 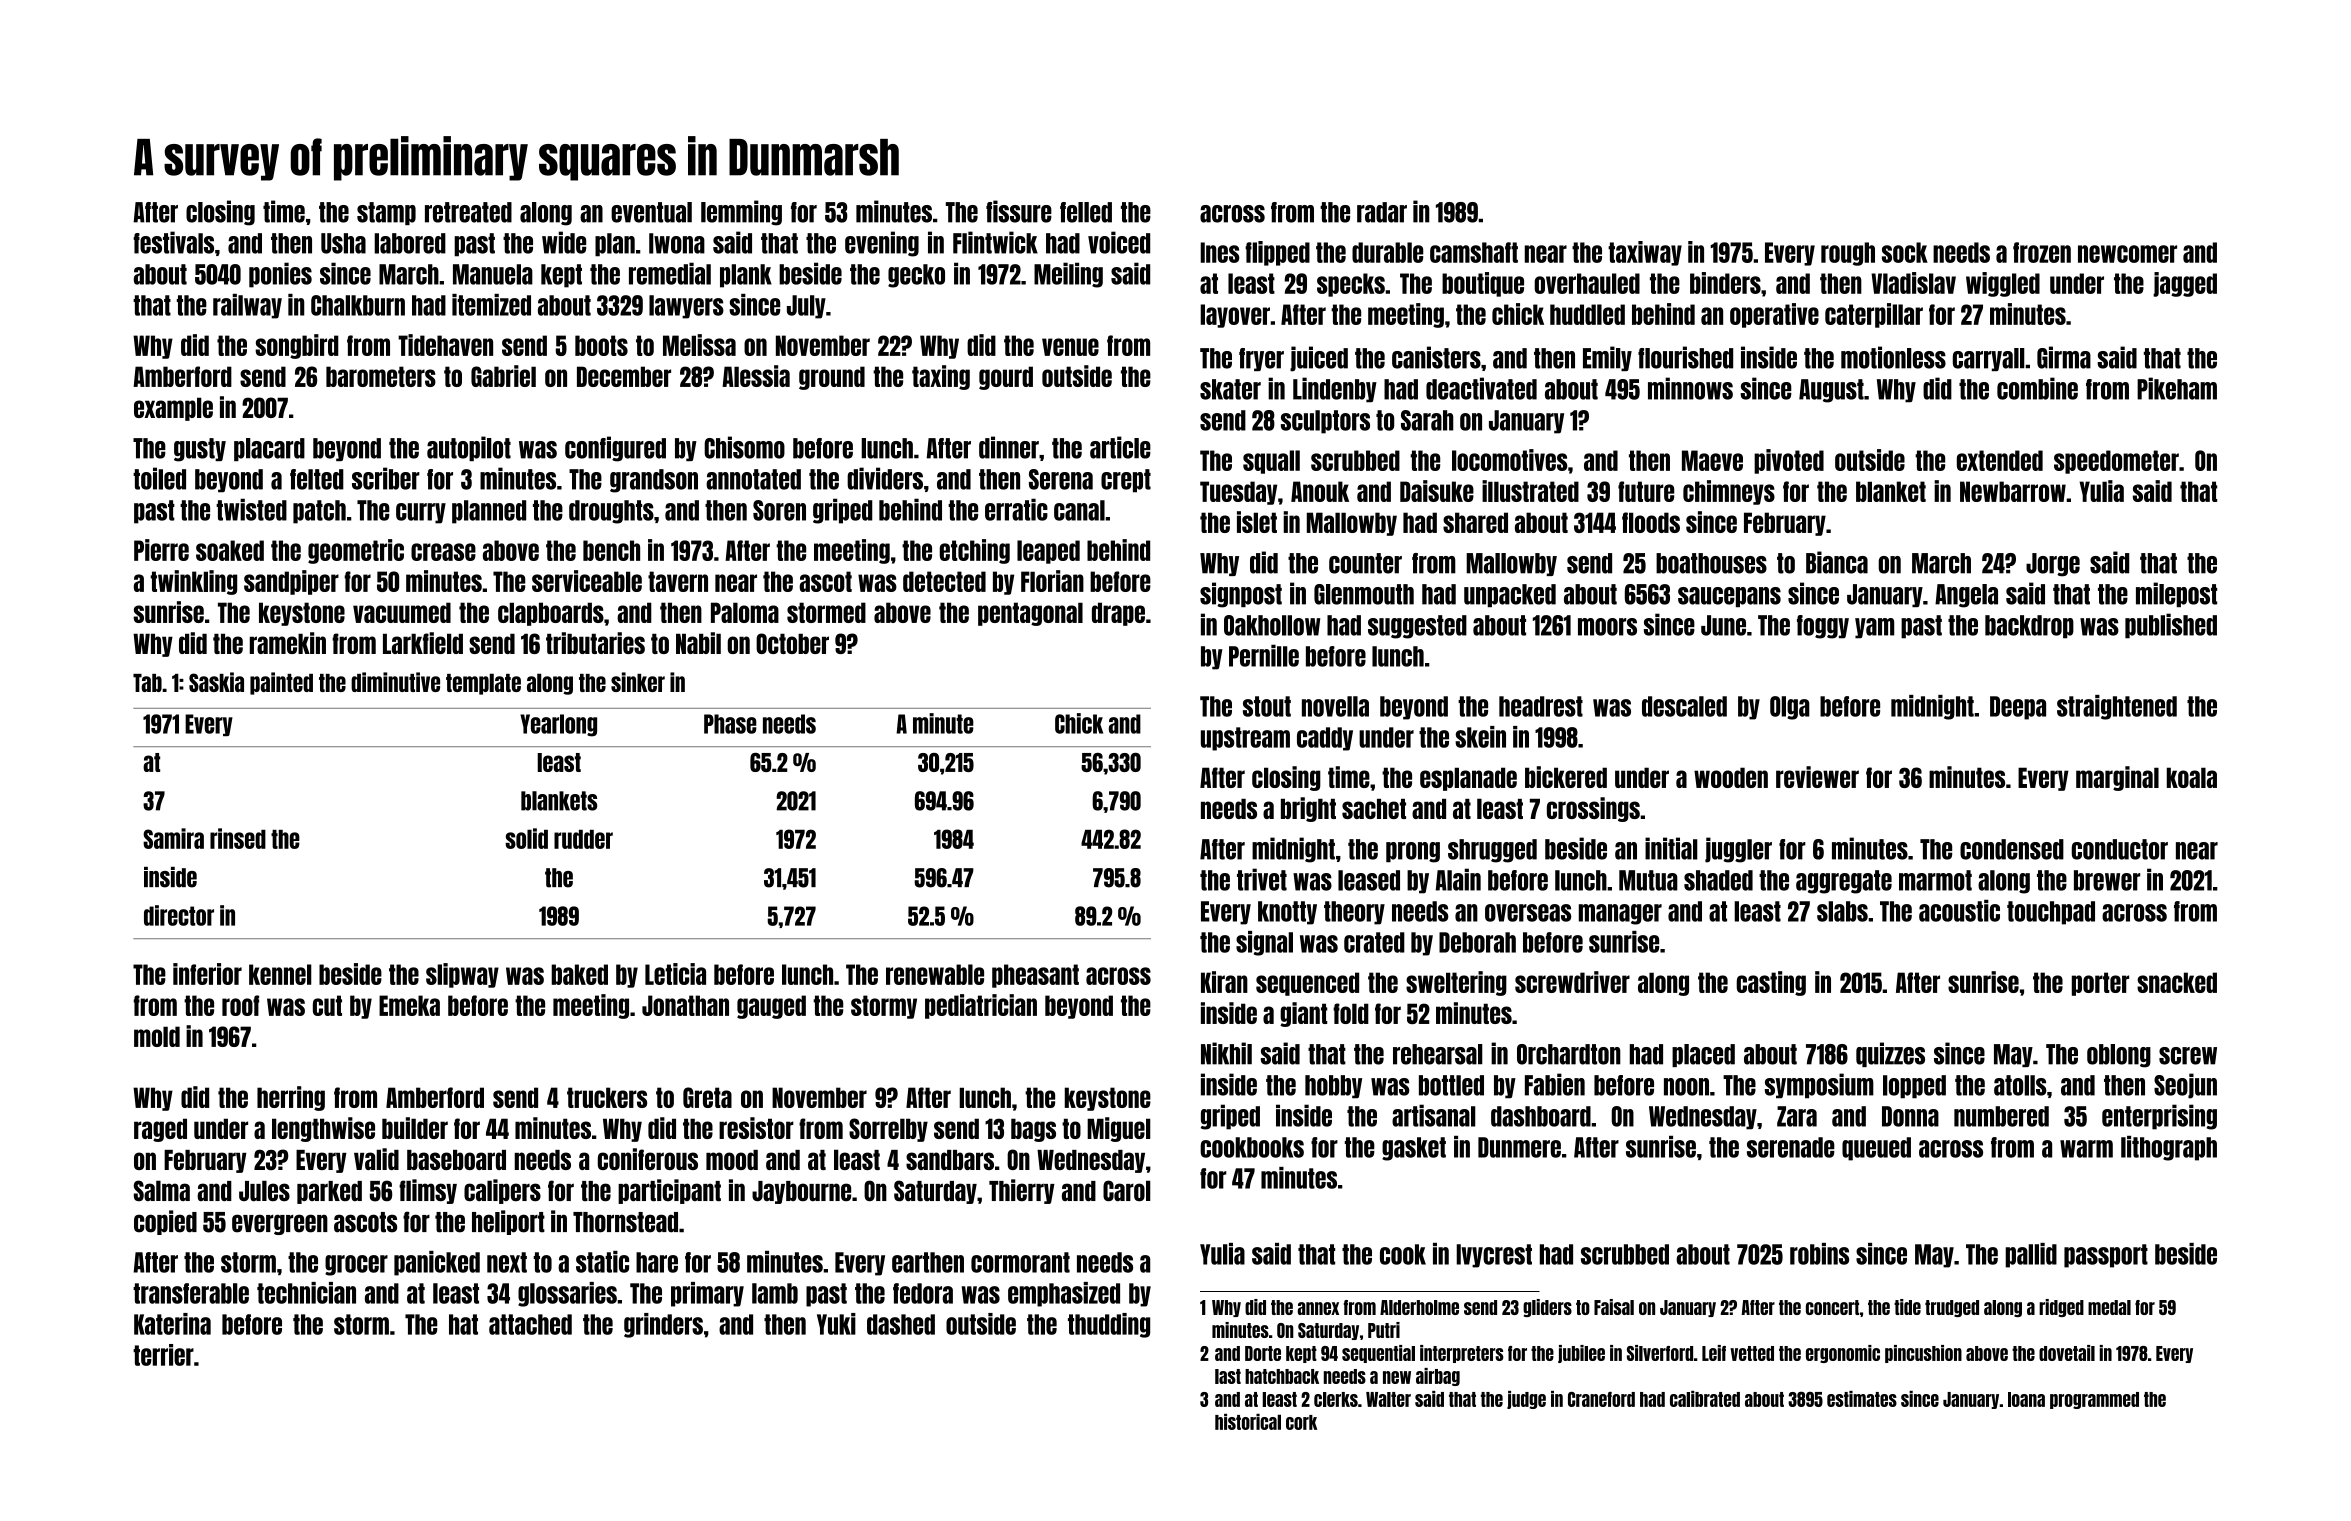 What do you see at coordinates (468, 212) in the screenshot?
I see `retreated` at bounding box center [468, 212].
